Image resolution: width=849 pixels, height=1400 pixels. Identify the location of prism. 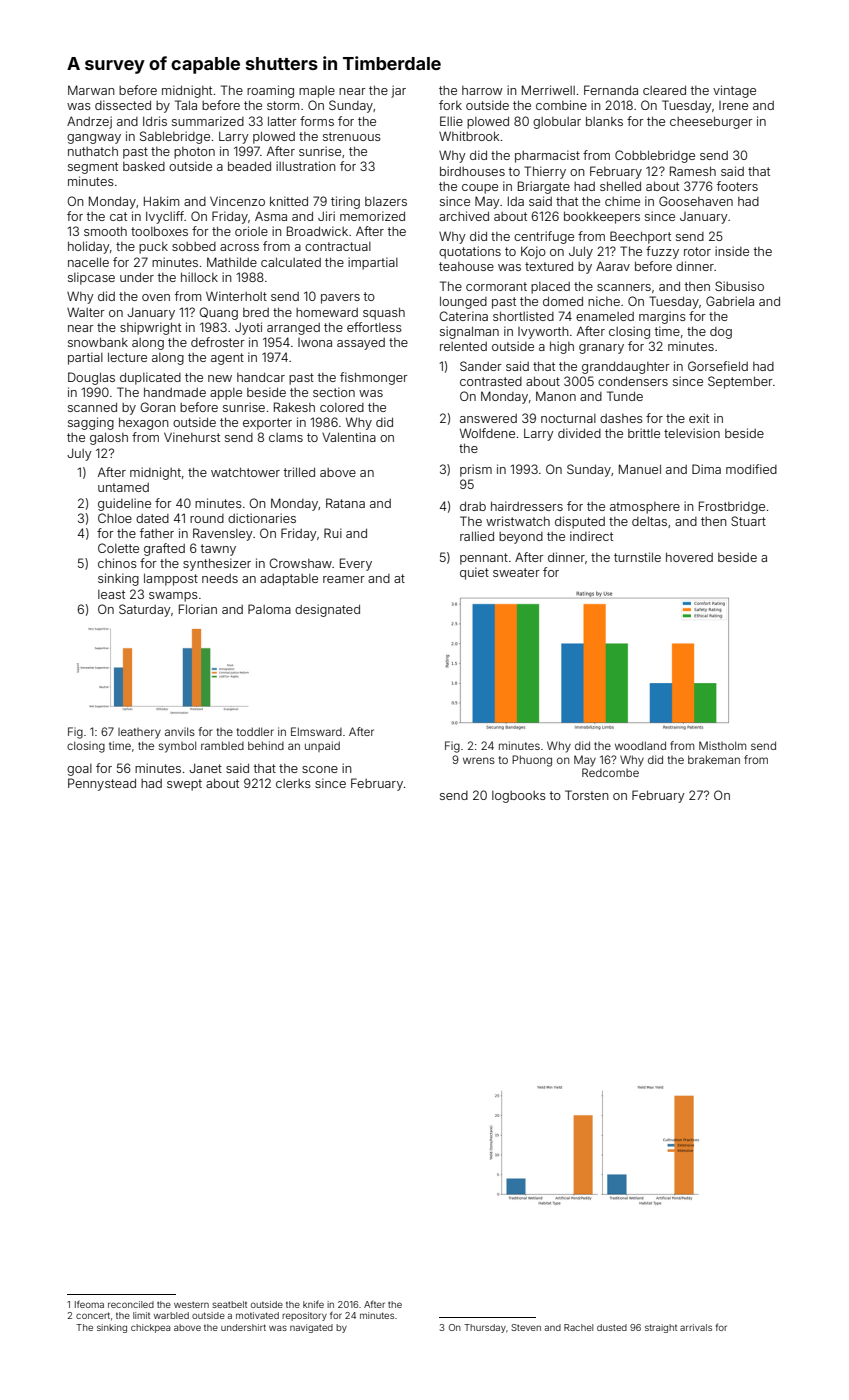
(476, 470).
